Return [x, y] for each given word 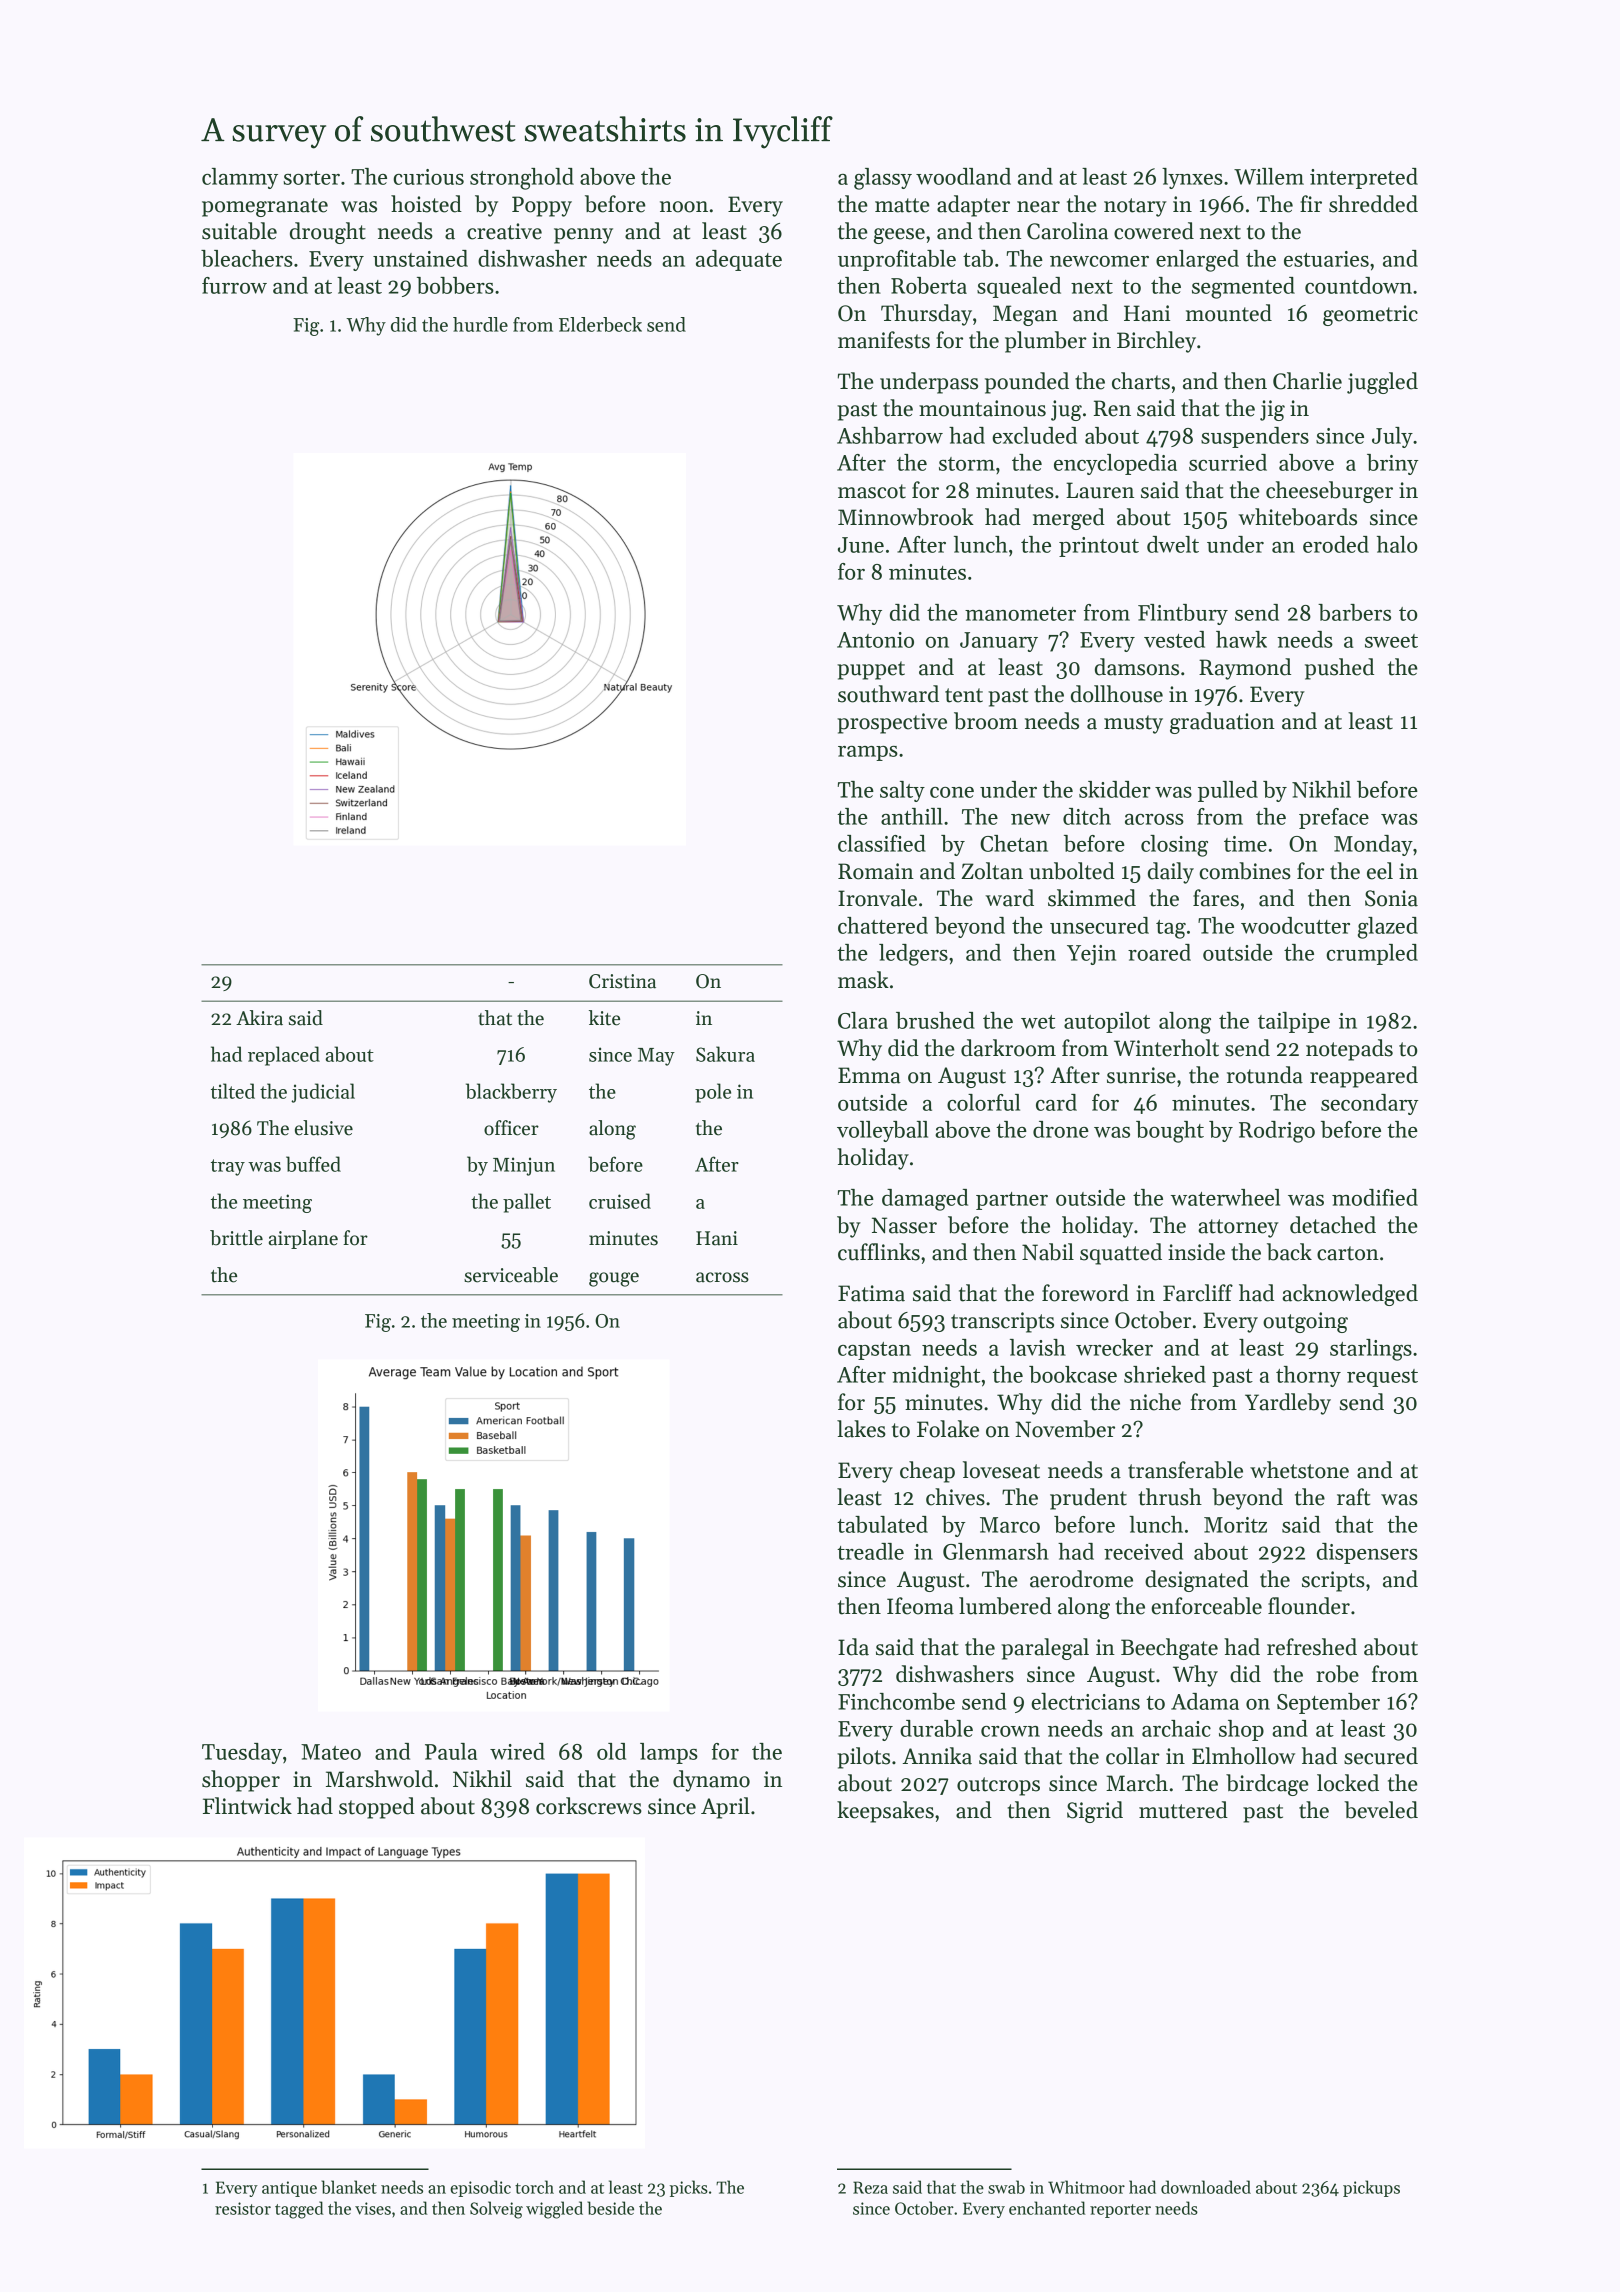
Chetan [1014, 843]
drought [328, 233]
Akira [259, 1018]
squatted [1121, 1254]
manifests [884, 340]
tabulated [882, 1524]
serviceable [511, 1275]
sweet [1391, 641]
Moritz [1235, 1525]
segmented [1243, 288]
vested [1174, 639]
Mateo [331, 1752]
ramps [868, 753]
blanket [349, 2187]
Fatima [871, 1293]
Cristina [622, 981]
